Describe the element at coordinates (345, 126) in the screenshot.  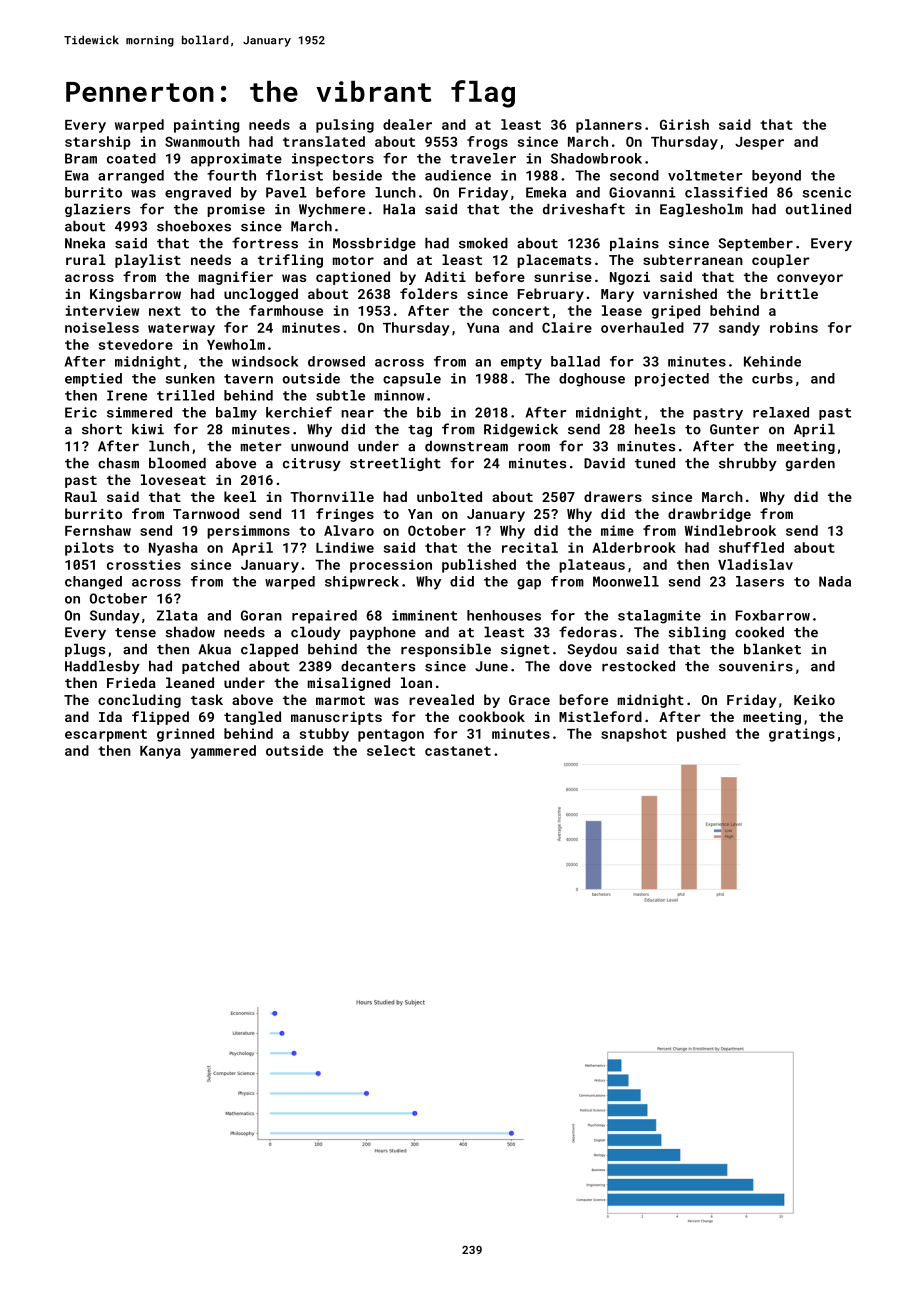
I see `pulsing` at that location.
